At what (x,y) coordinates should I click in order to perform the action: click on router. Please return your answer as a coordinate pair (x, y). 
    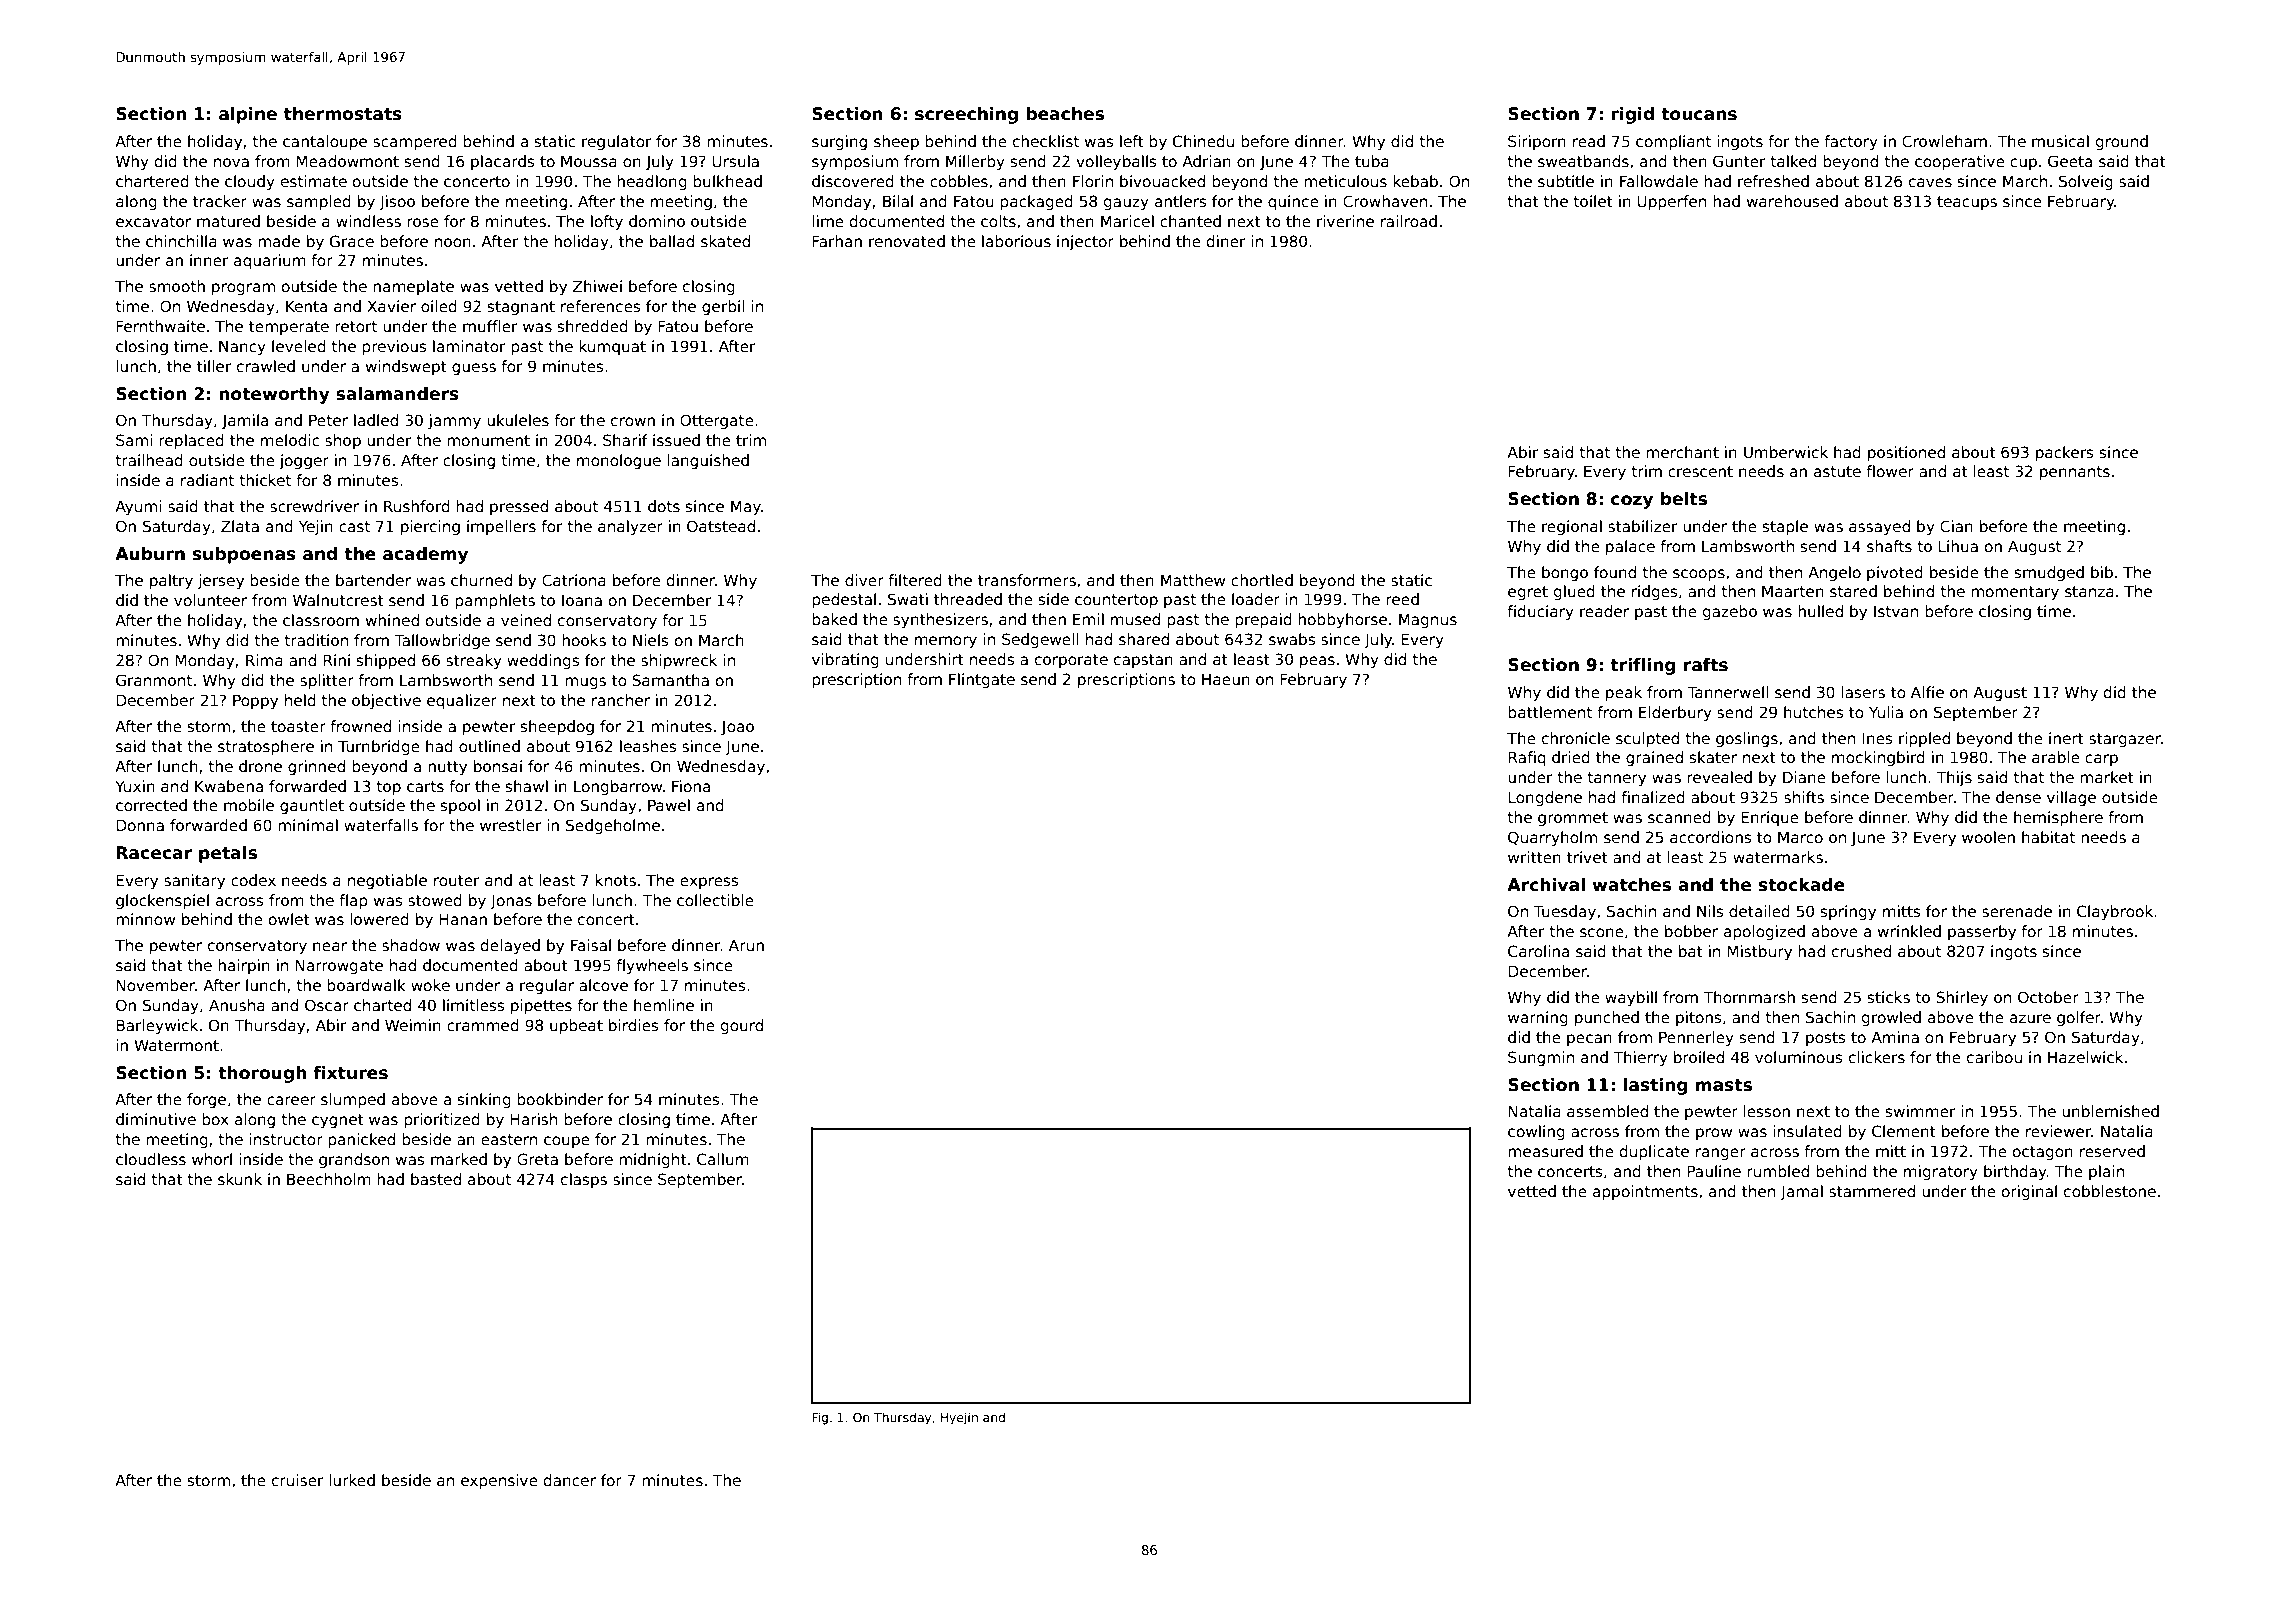
    Looking at the image, I should click on (457, 880).
